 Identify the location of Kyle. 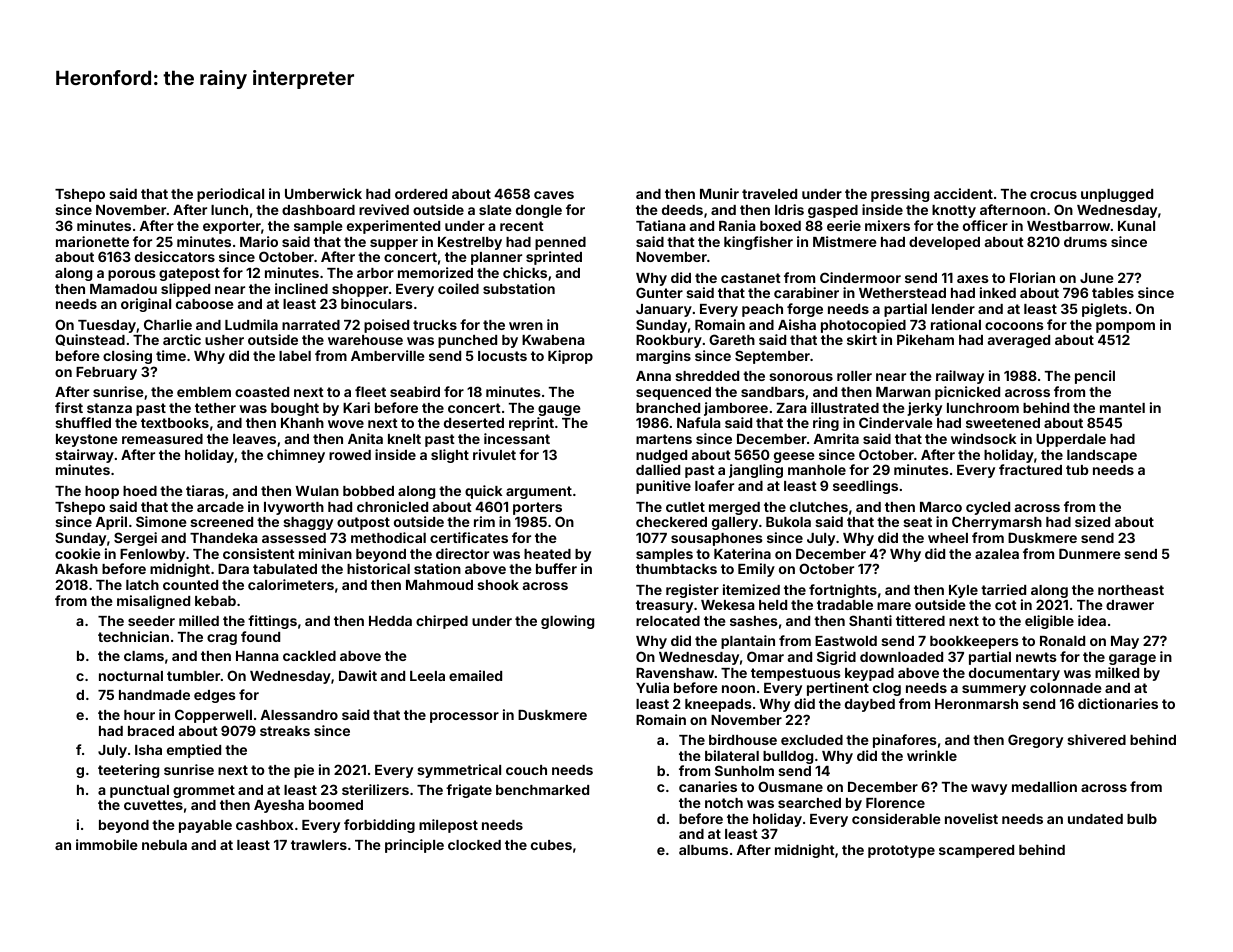
(963, 591).
